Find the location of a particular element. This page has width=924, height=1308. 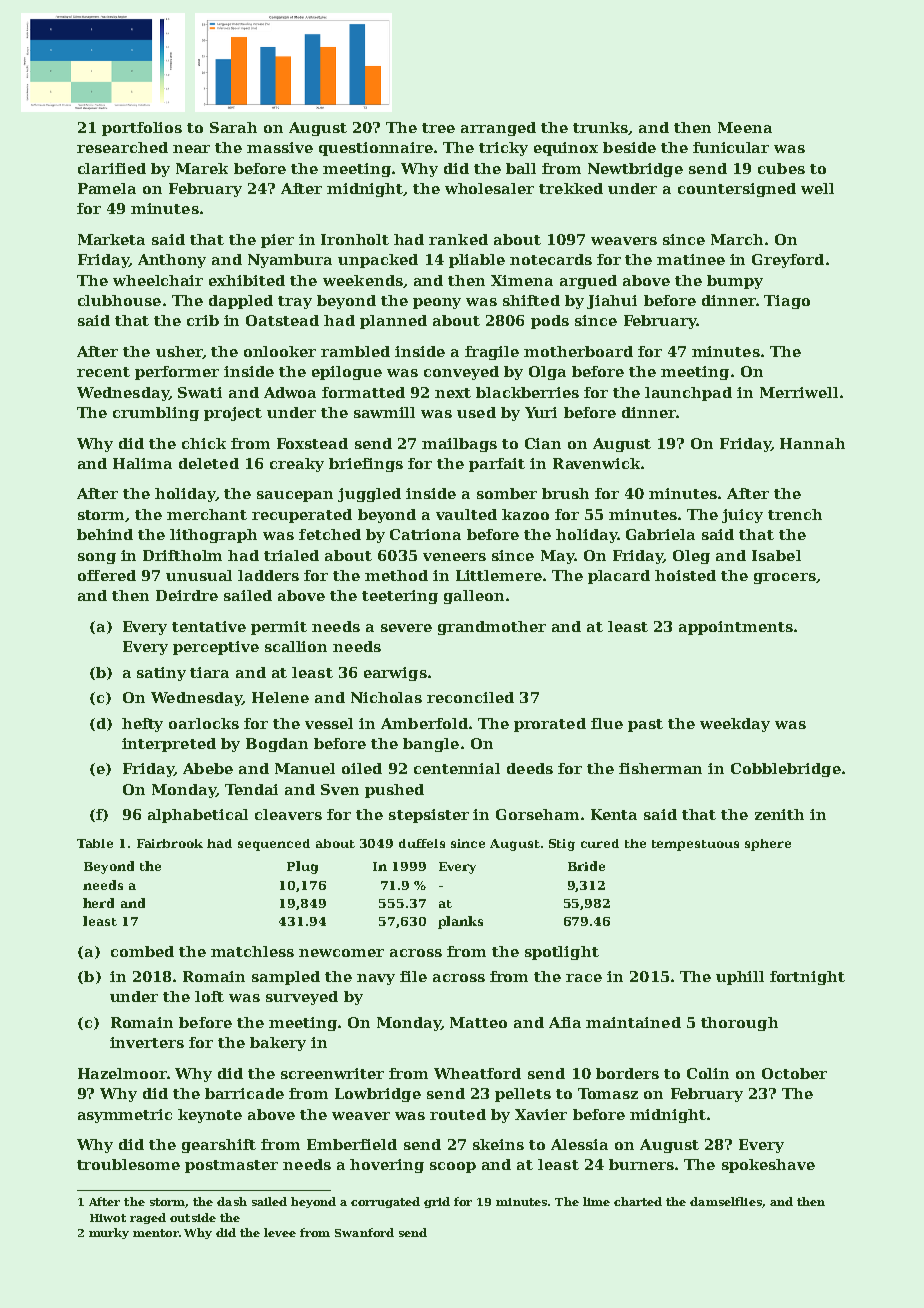

levee is located at coordinates (280, 1232).
